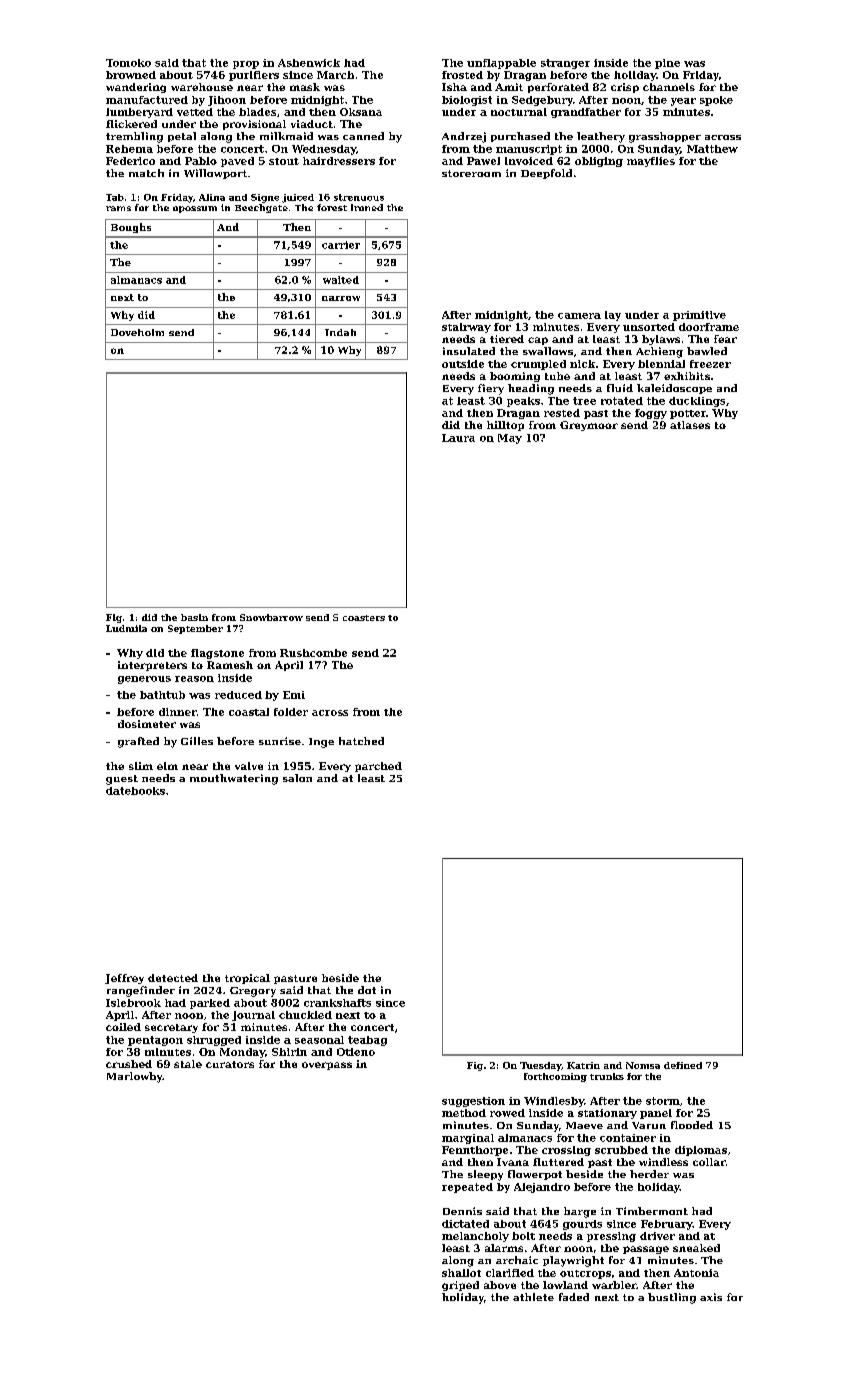  Describe the element at coordinates (135, 1077) in the screenshot. I see `Marlowby` at that location.
